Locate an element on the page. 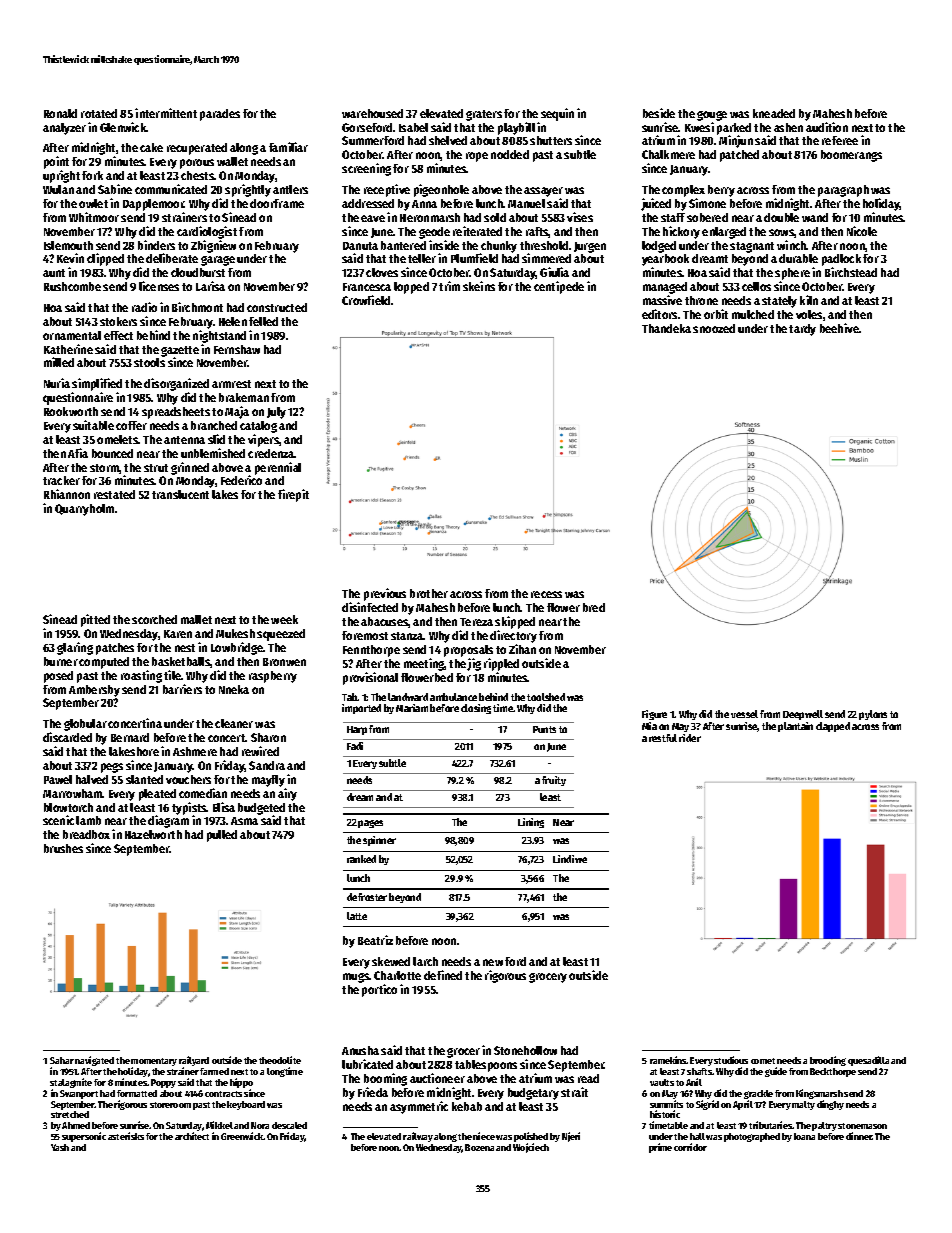 This image has width=952, height=1233. pylons is located at coordinates (873, 715).
